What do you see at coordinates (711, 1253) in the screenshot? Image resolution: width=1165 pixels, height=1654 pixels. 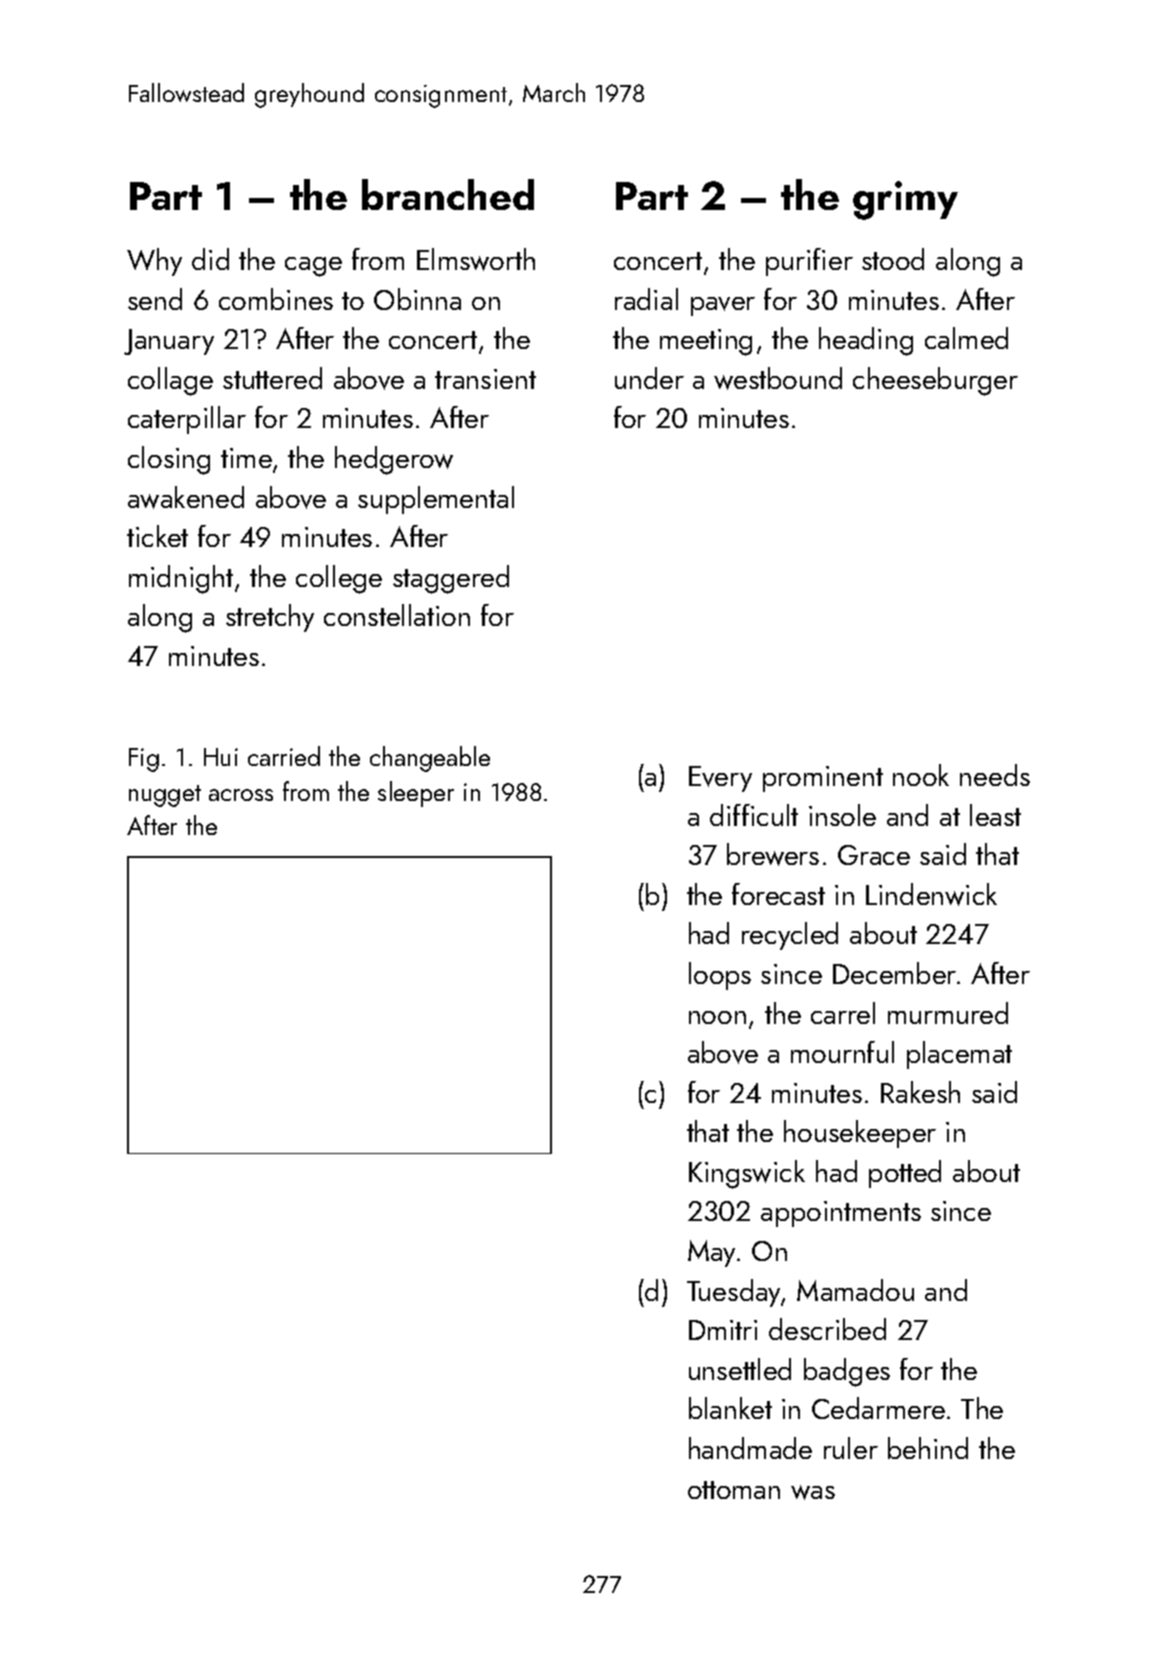 I see `May` at bounding box center [711, 1253].
